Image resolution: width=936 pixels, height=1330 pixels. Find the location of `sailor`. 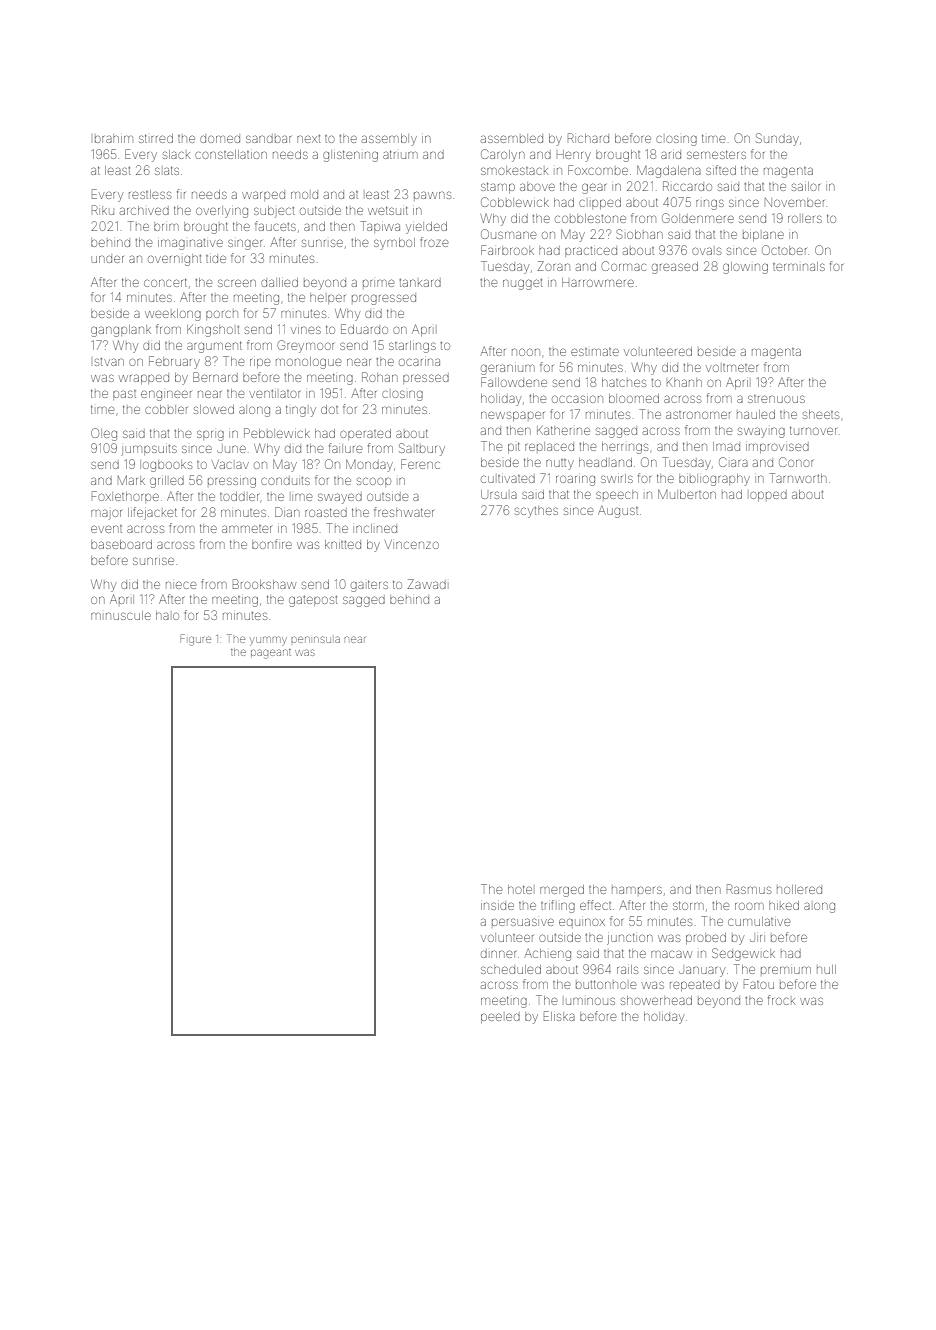

sailor is located at coordinates (806, 186).
